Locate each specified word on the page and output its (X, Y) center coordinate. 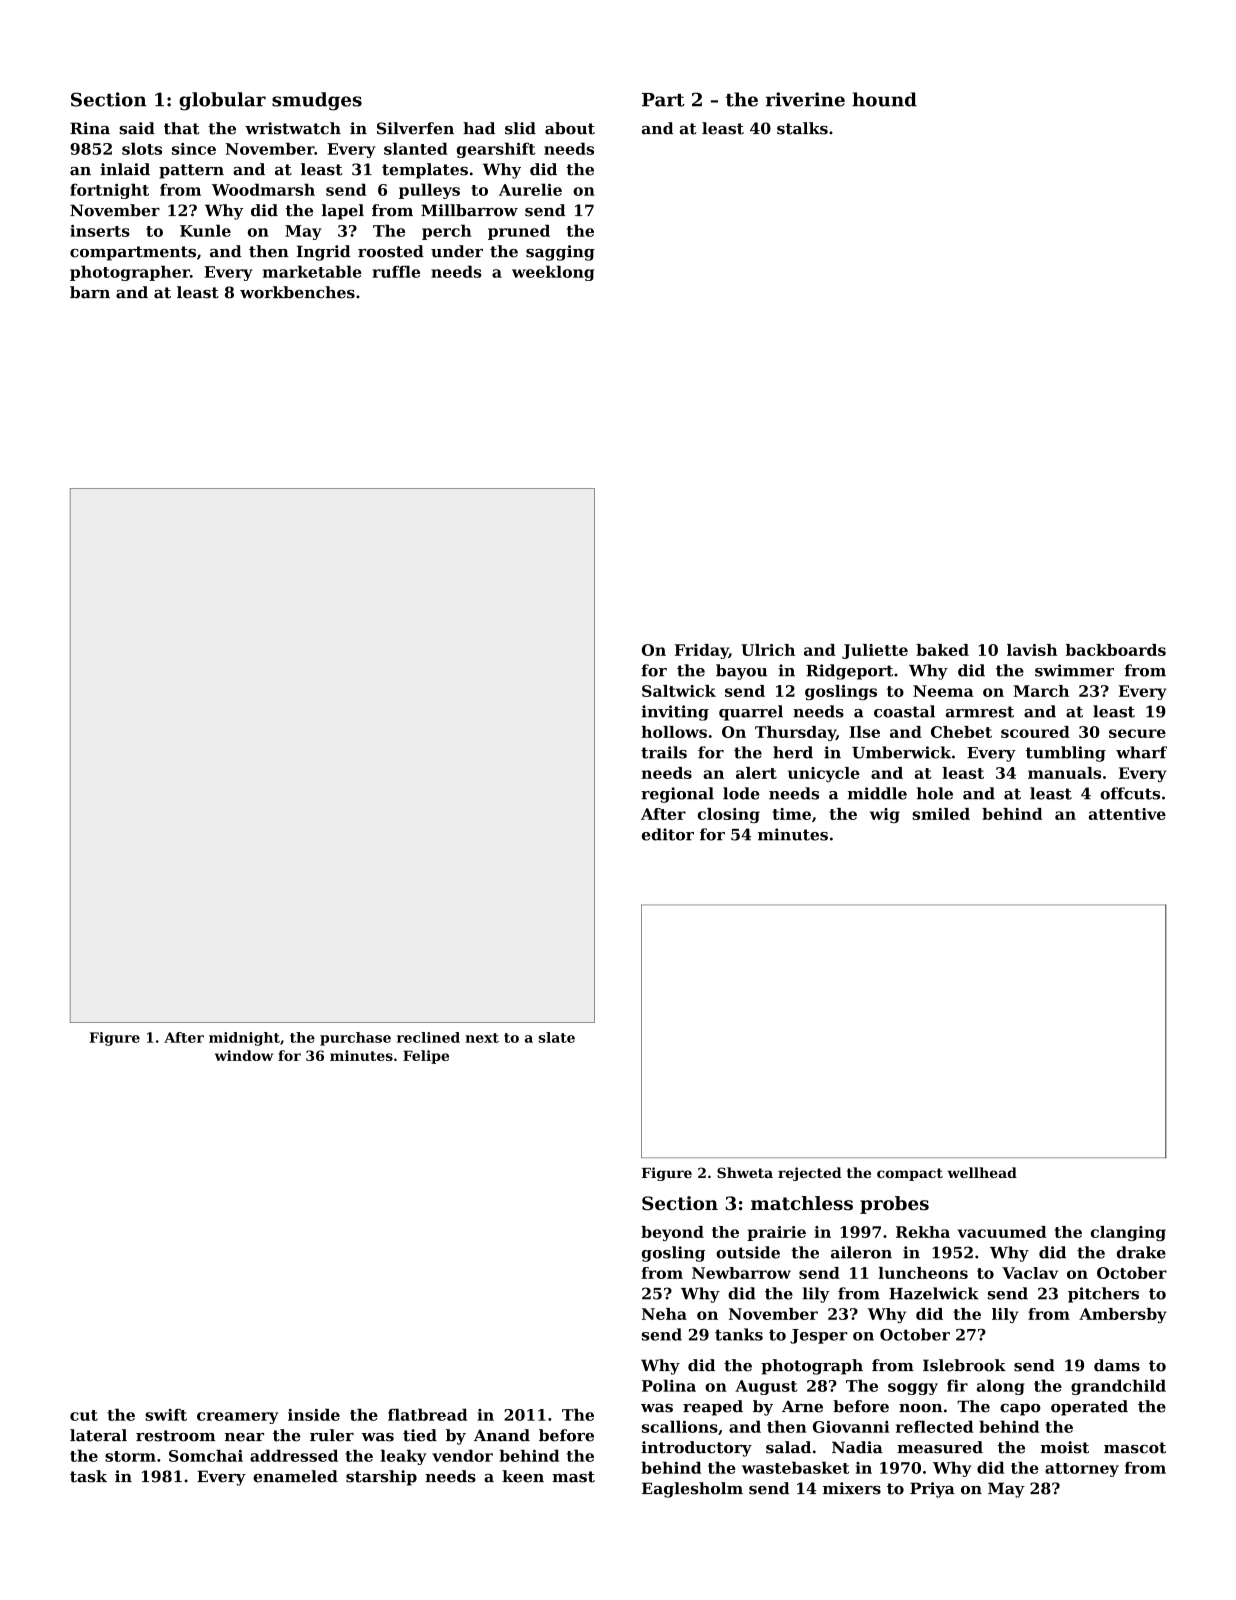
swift (166, 1414)
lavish (1032, 650)
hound (884, 99)
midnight (244, 1039)
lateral (98, 1435)
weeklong (553, 273)
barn (90, 292)
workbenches (297, 292)
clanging (1128, 1233)
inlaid (125, 169)
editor (668, 834)
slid (520, 128)
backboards (1116, 650)
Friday (702, 651)
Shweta (745, 1172)
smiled (941, 814)
